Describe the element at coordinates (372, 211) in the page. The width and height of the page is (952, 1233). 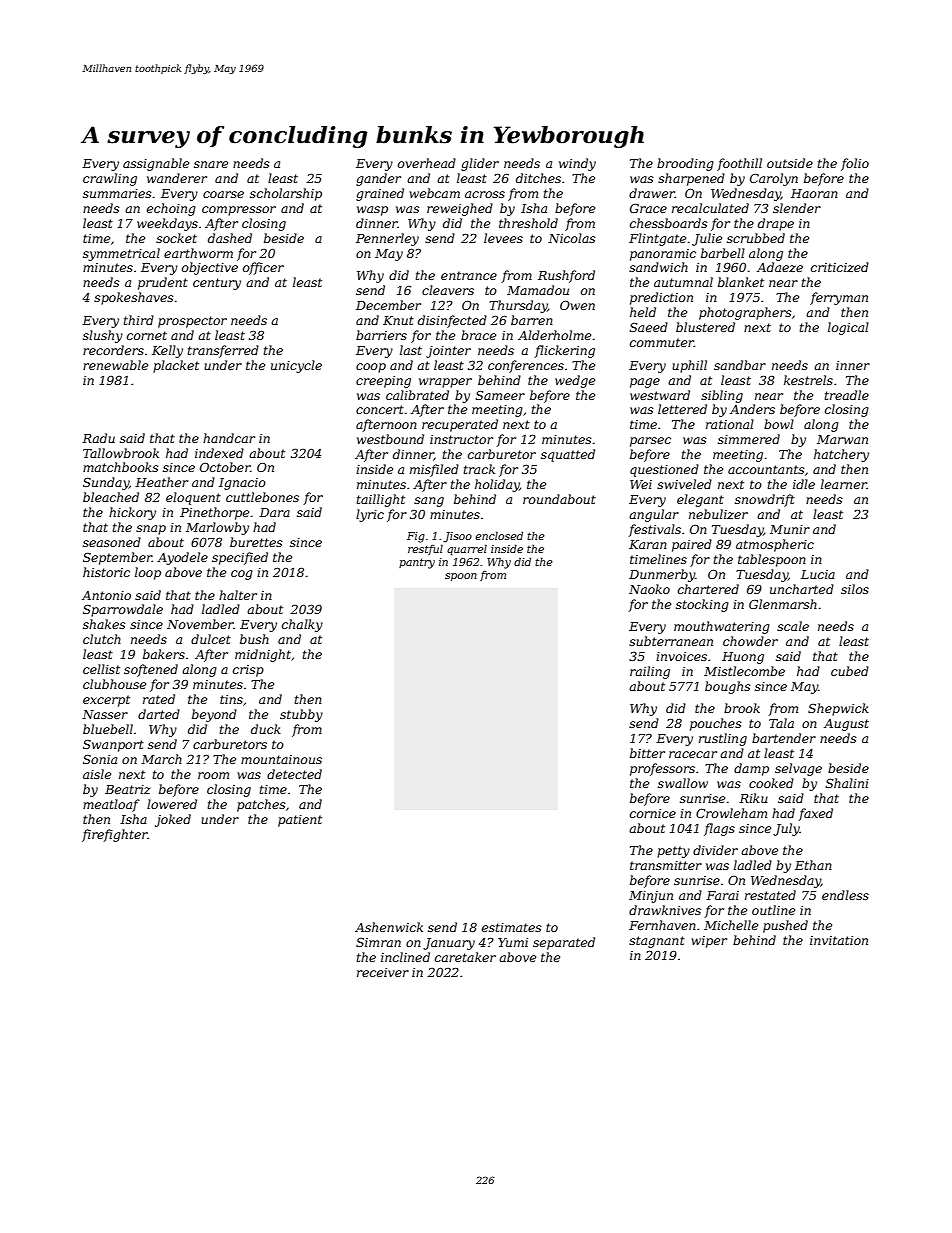
I see `wasp` at that location.
